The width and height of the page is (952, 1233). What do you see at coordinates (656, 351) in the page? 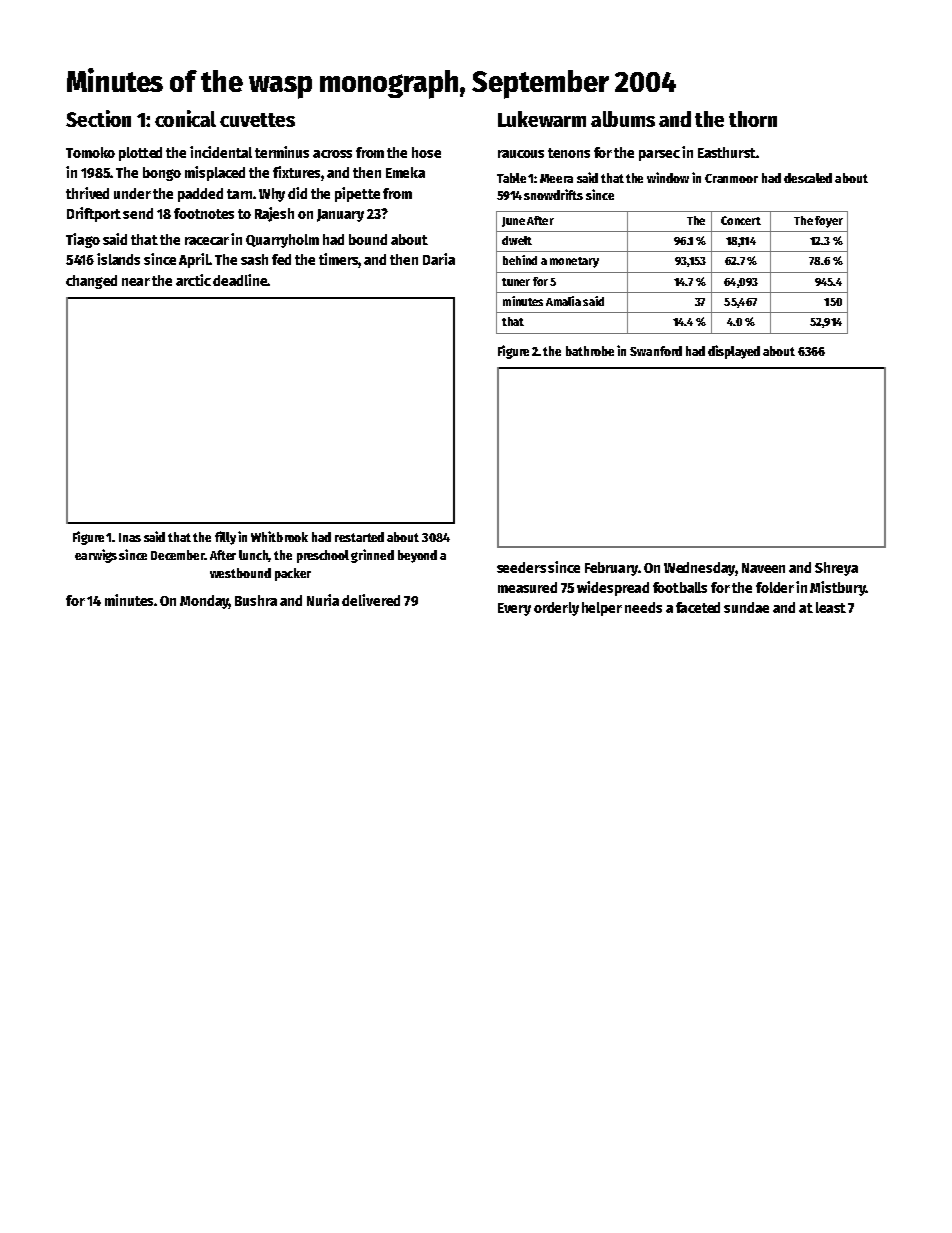
I see `Swanford` at bounding box center [656, 351].
